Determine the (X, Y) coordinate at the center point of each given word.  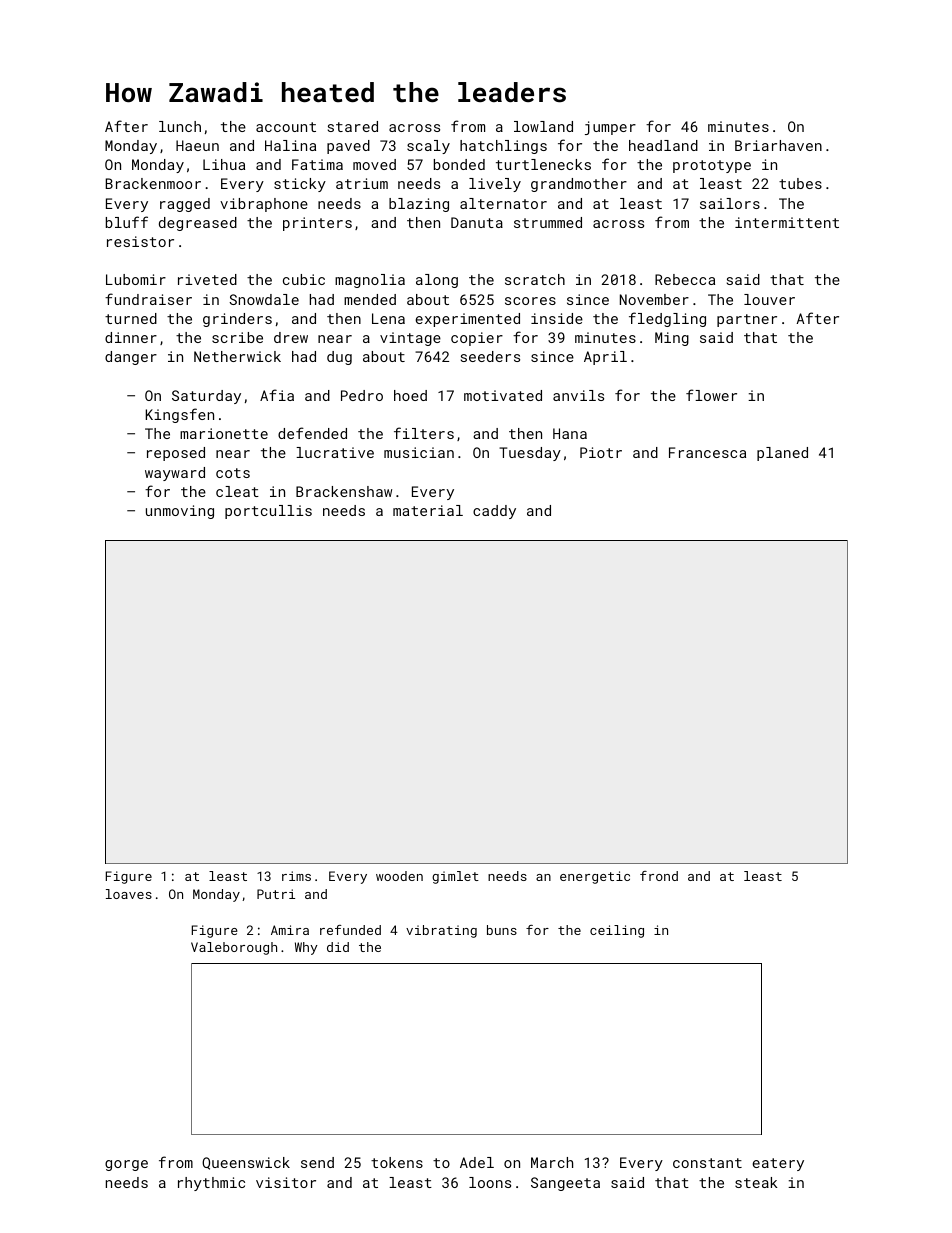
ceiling (617, 931)
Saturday (206, 397)
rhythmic (211, 1184)
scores (530, 301)
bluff (127, 222)
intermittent (787, 222)
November (654, 299)
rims (296, 876)
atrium (362, 183)
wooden (399, 876)
